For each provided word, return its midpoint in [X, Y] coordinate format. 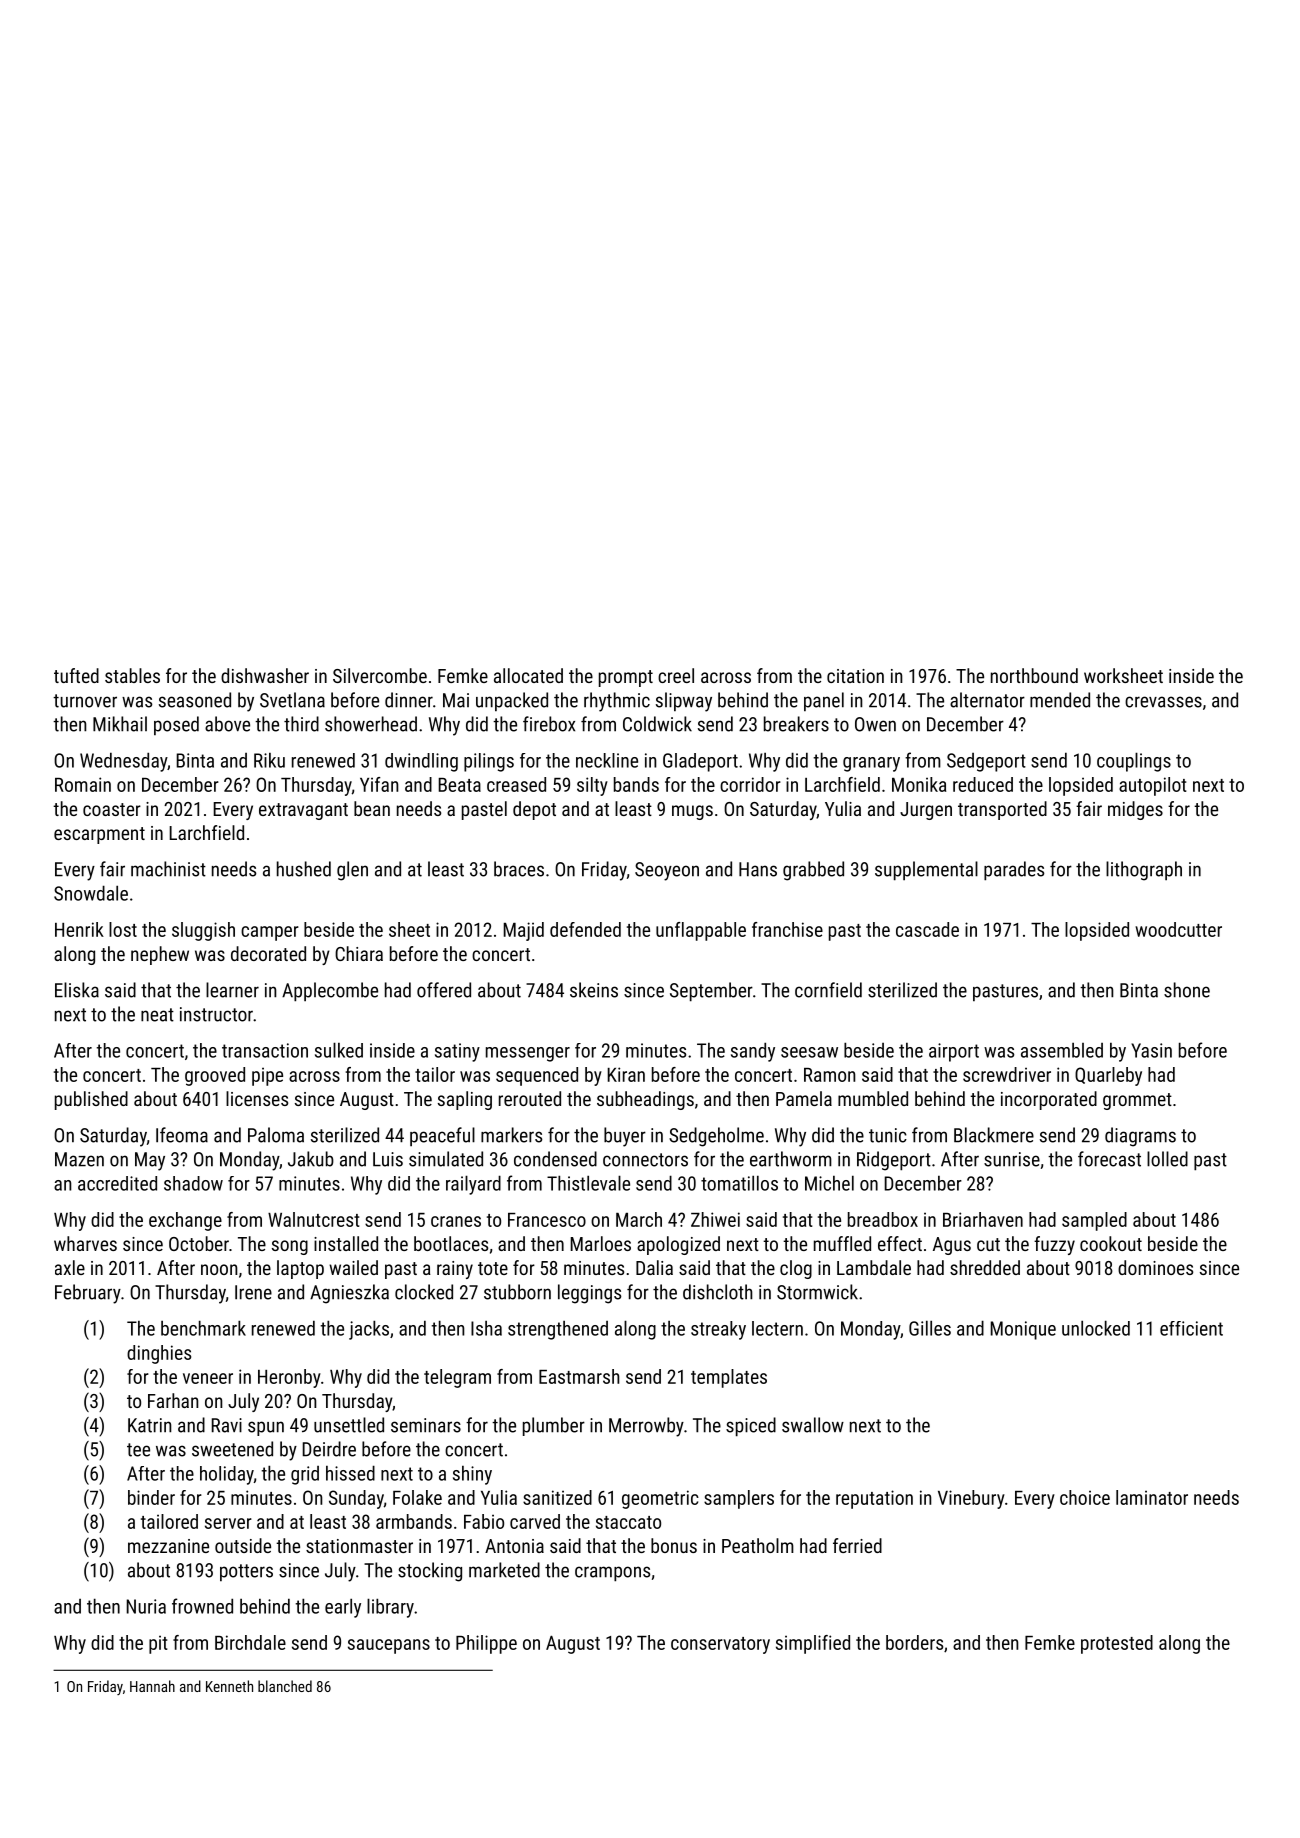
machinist [168, 869]
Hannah [152, 1686]
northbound [1034, 675]
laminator [1152, 1497]
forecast [1109, 1159]
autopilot [1153, 786]
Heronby [289, 1378]
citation [855, 676]
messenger [528, 1054]
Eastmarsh [579, 1376]
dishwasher [265, 675]
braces [519, 869]
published [91, 1100]
